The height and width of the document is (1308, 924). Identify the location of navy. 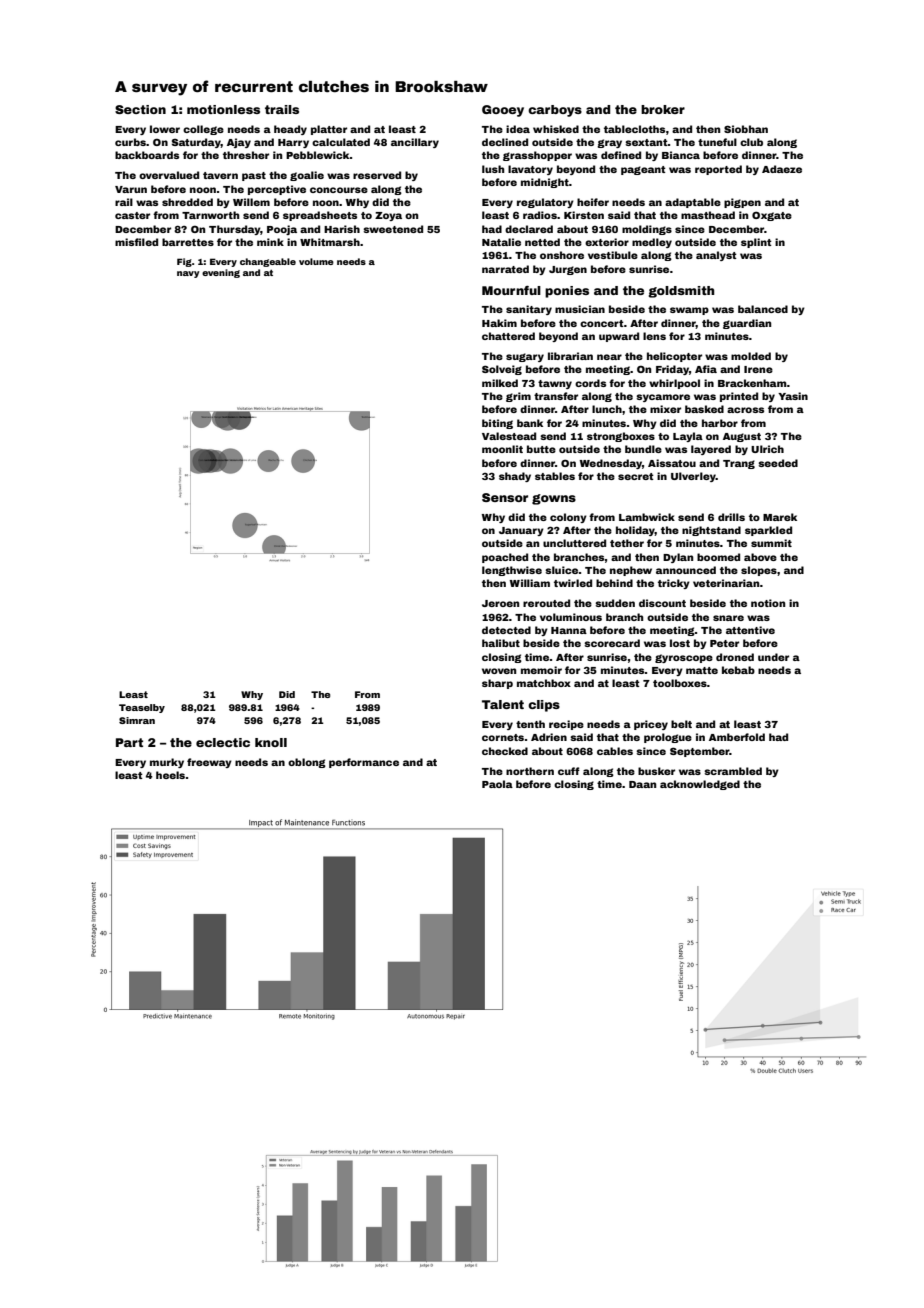
(188, 274).
